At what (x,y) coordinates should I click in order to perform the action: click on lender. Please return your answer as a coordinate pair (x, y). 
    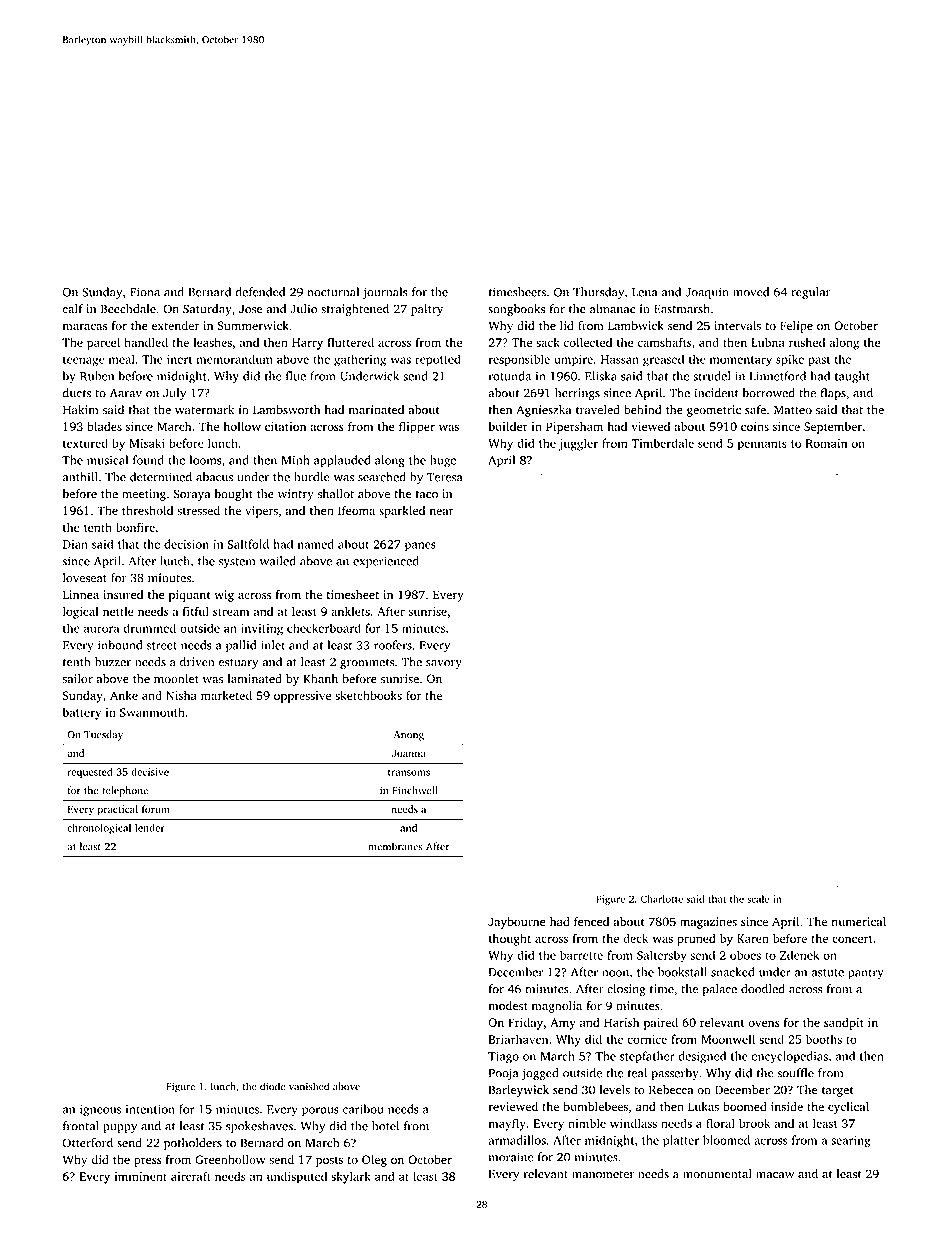
    Looking at the image, I should click on (150, 827).
